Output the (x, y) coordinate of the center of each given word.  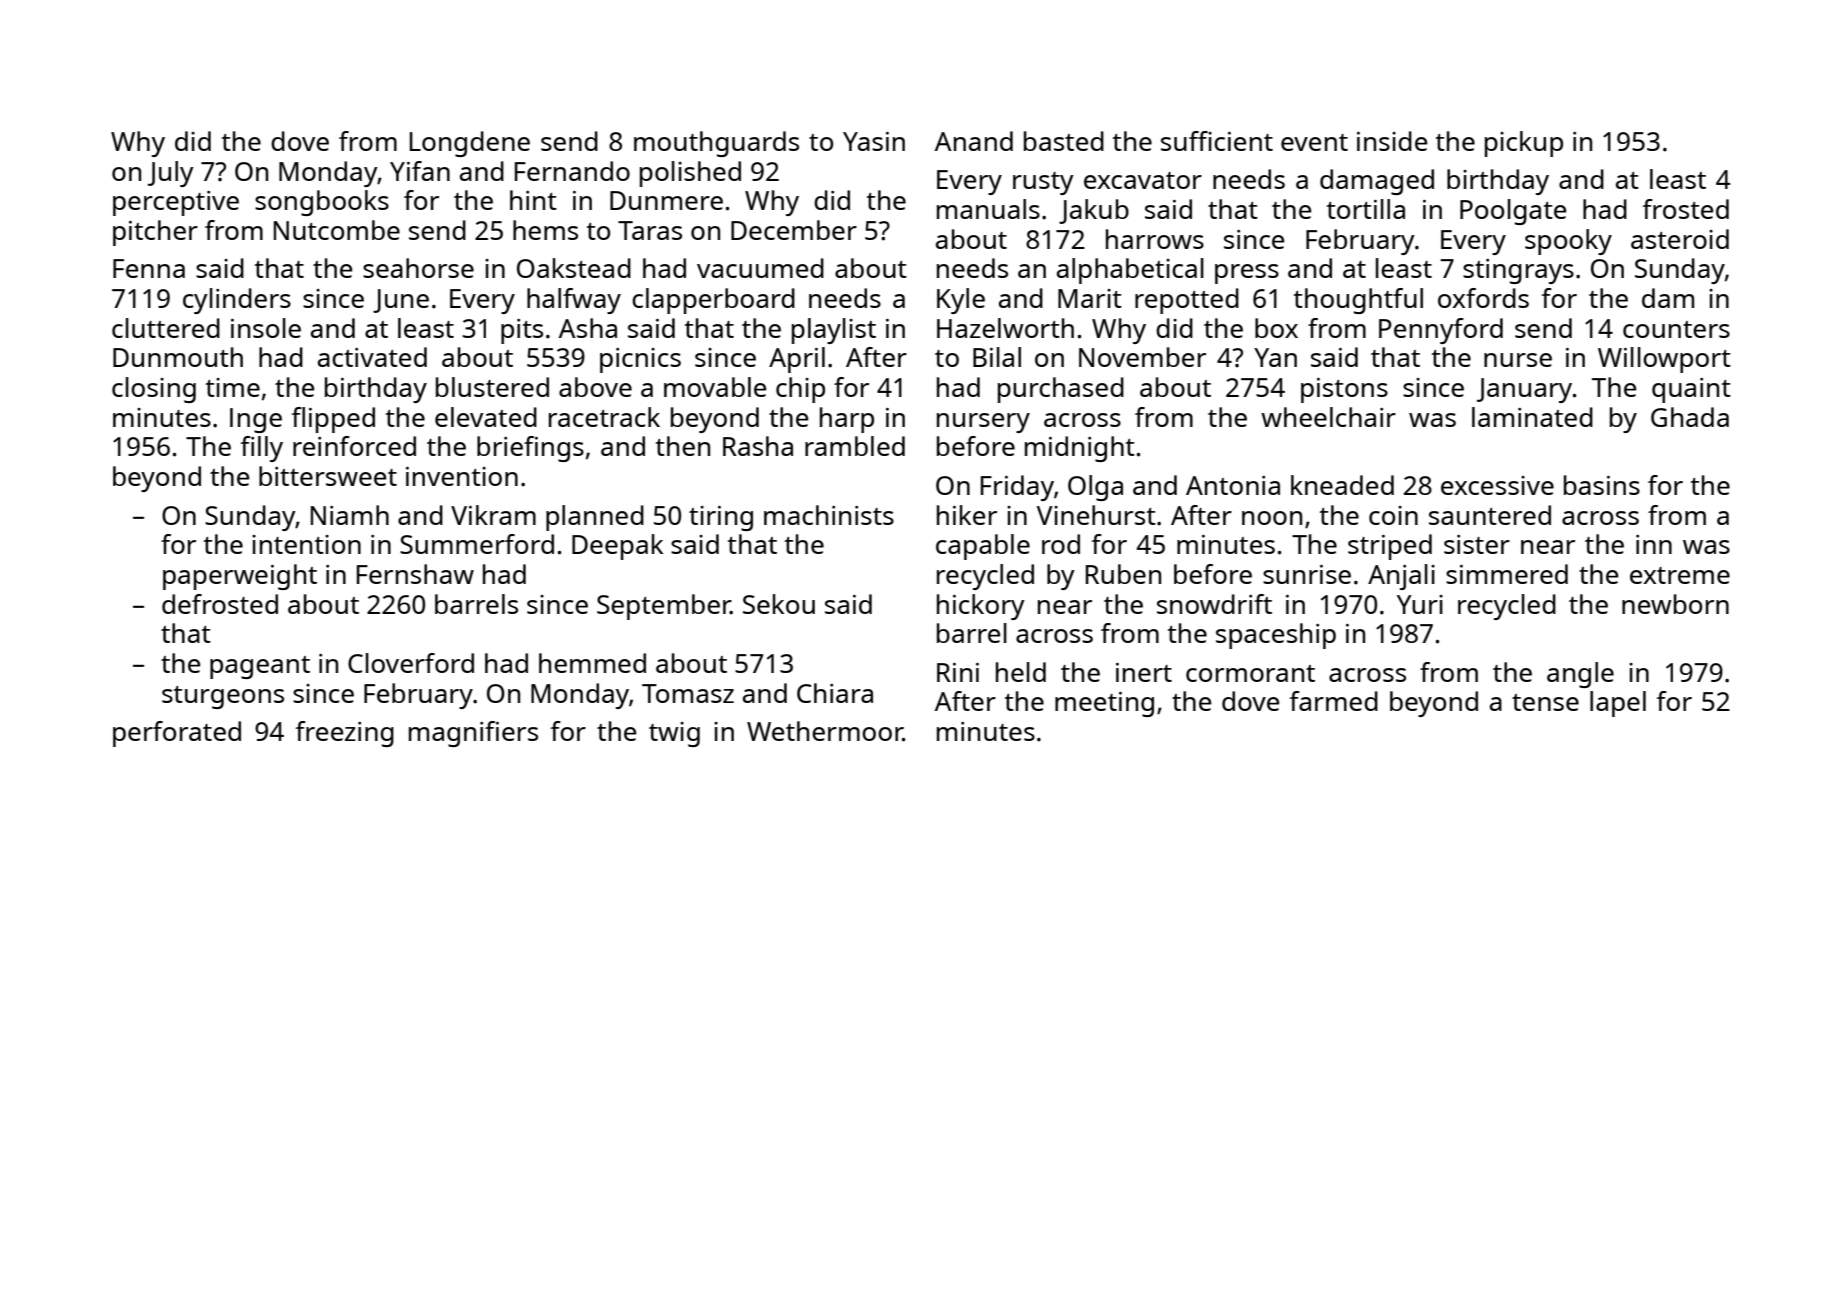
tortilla (1366, 209)
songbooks (322, 203)
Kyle (961, 301)
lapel (1618, 704)
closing (154, 390)
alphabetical (1130, 271)
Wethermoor (825, 731)
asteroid (1680, 239)
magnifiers (473, 734)
